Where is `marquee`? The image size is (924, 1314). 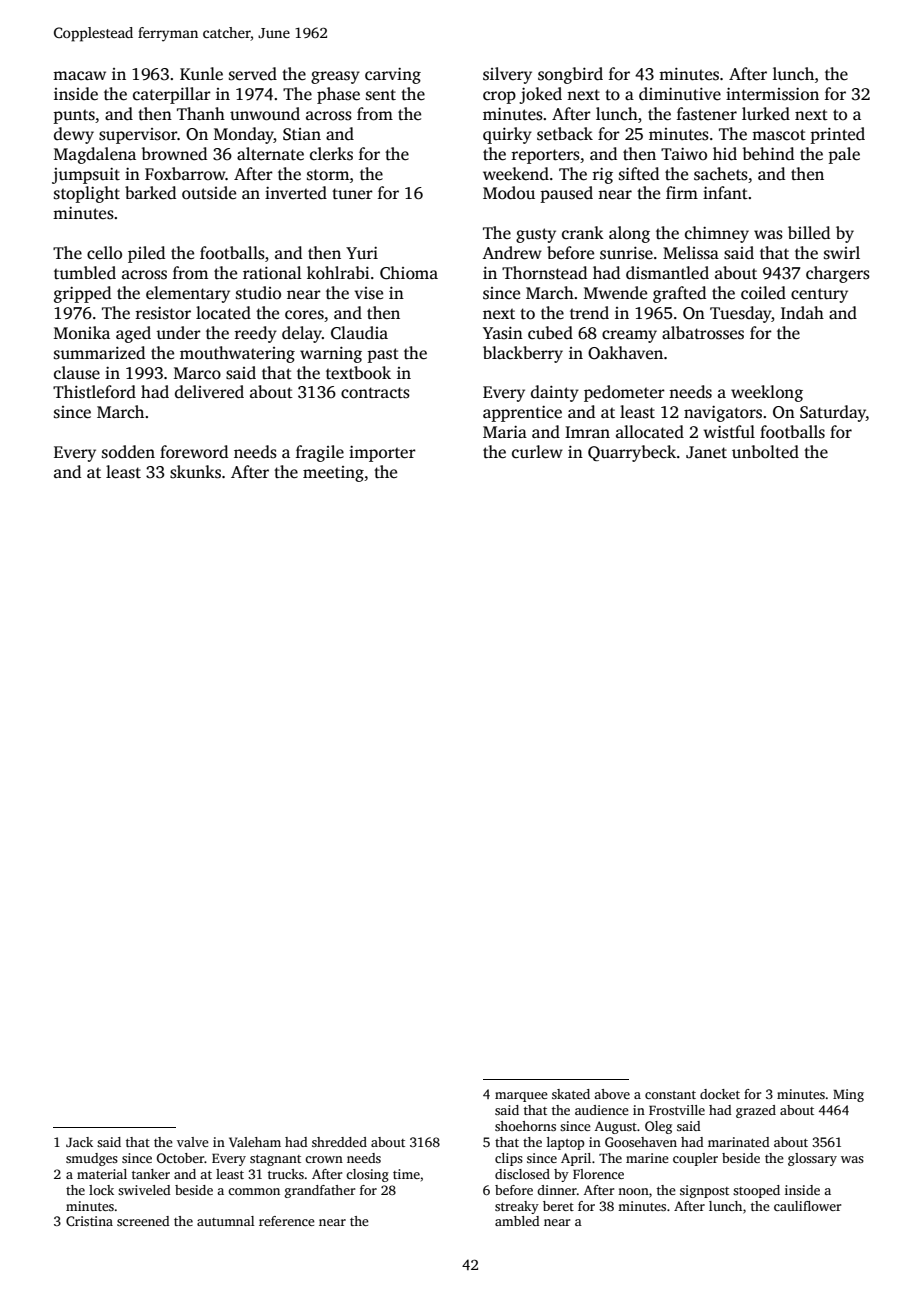
marquee is located at coordinates (521, 1097).
